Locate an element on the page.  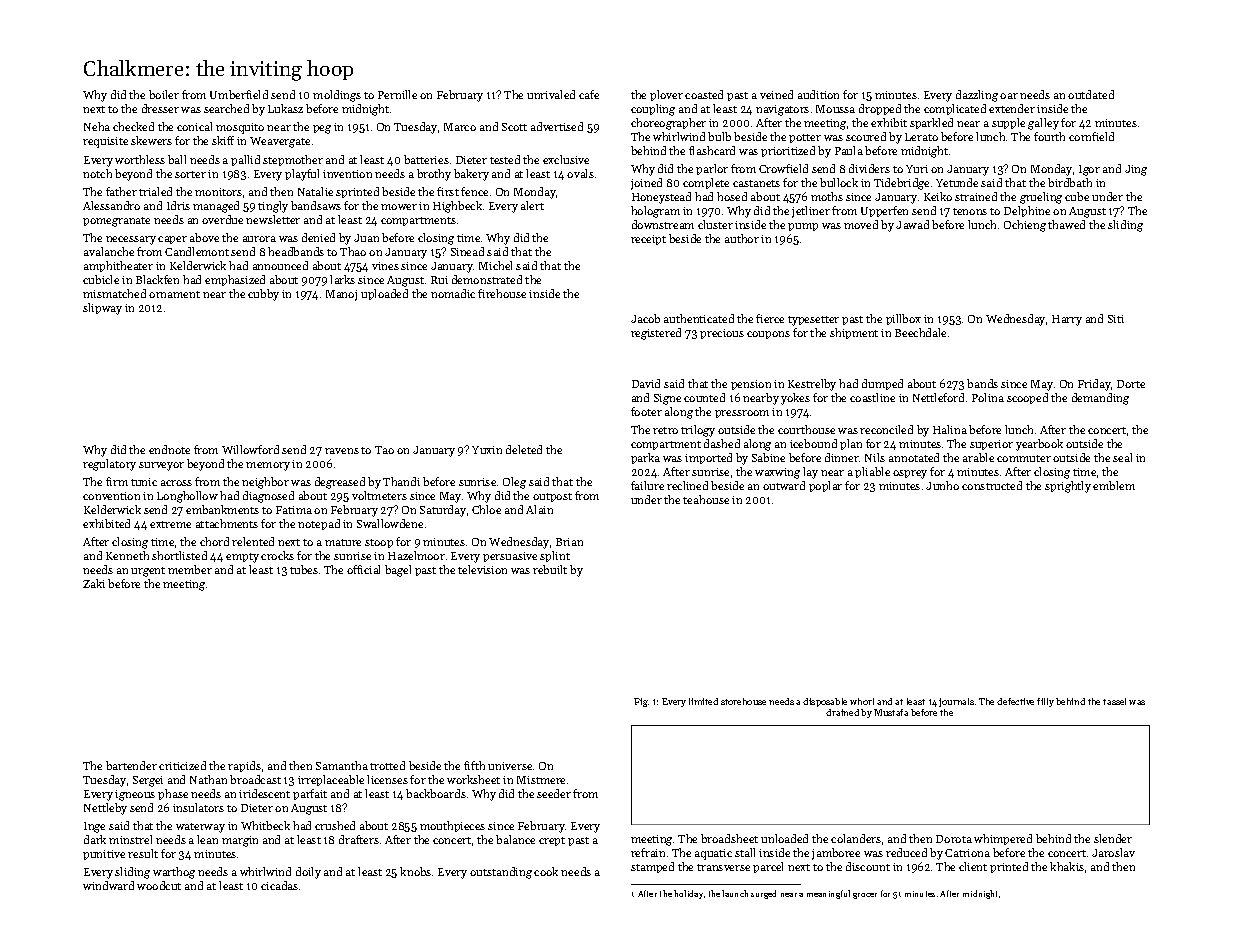
outdated is located at coordinates (1091, 94).
